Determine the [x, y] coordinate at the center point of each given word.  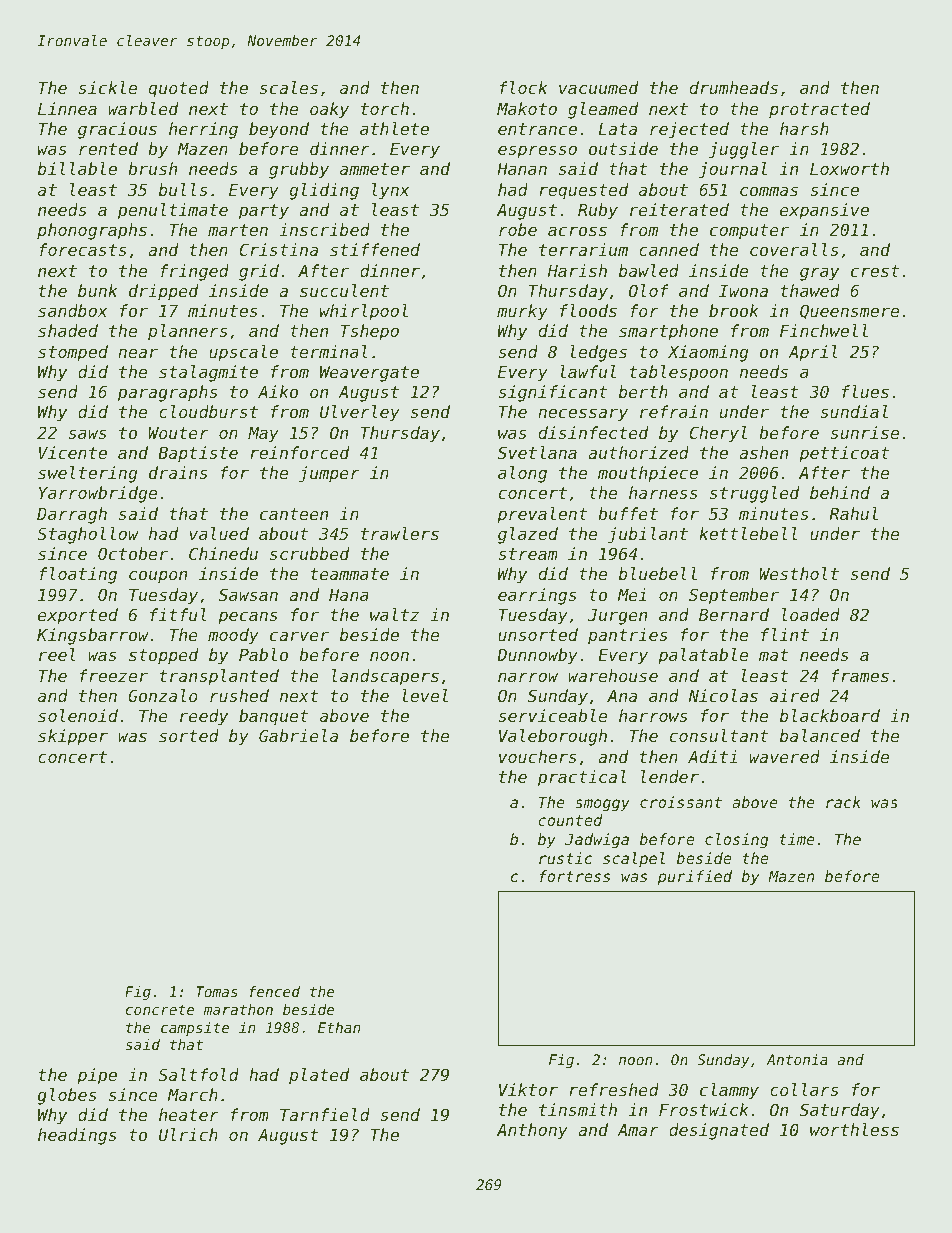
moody [233, 636]
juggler [744, 150]
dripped [164, 292]
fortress [574, 876]
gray [819, 274]
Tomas [217, 991]
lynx [390, 191]
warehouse [613, 675]
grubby [299, 170]
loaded [811, 614]
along [522, 474]
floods [588, 310]
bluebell [658, 573]
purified [695, 877]
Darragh [72, 515]
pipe [97, 1076]
